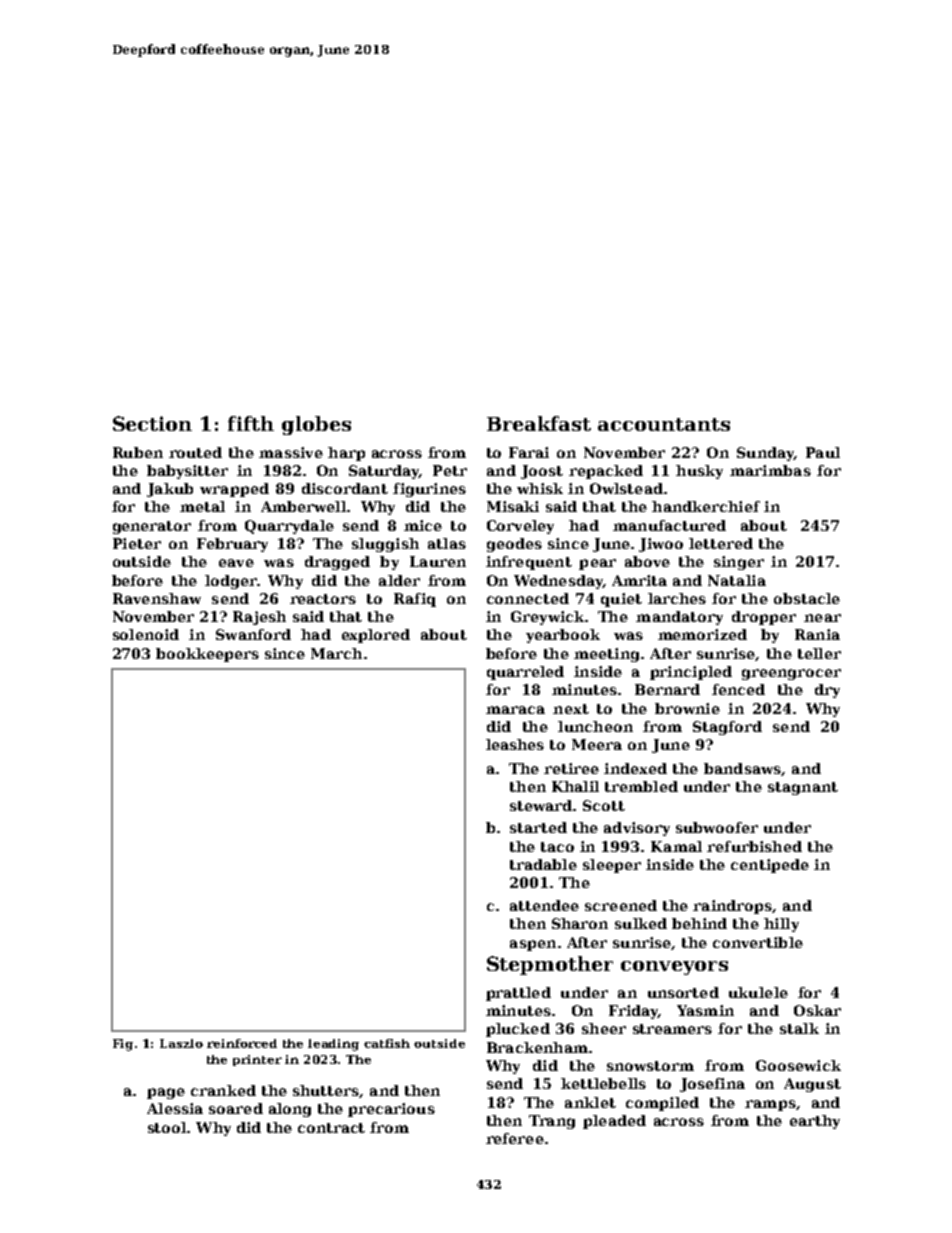  What do you see at coordinates (167, 1127) in the screenshot?
I see `stool` at bounding box center [167, 1127].
